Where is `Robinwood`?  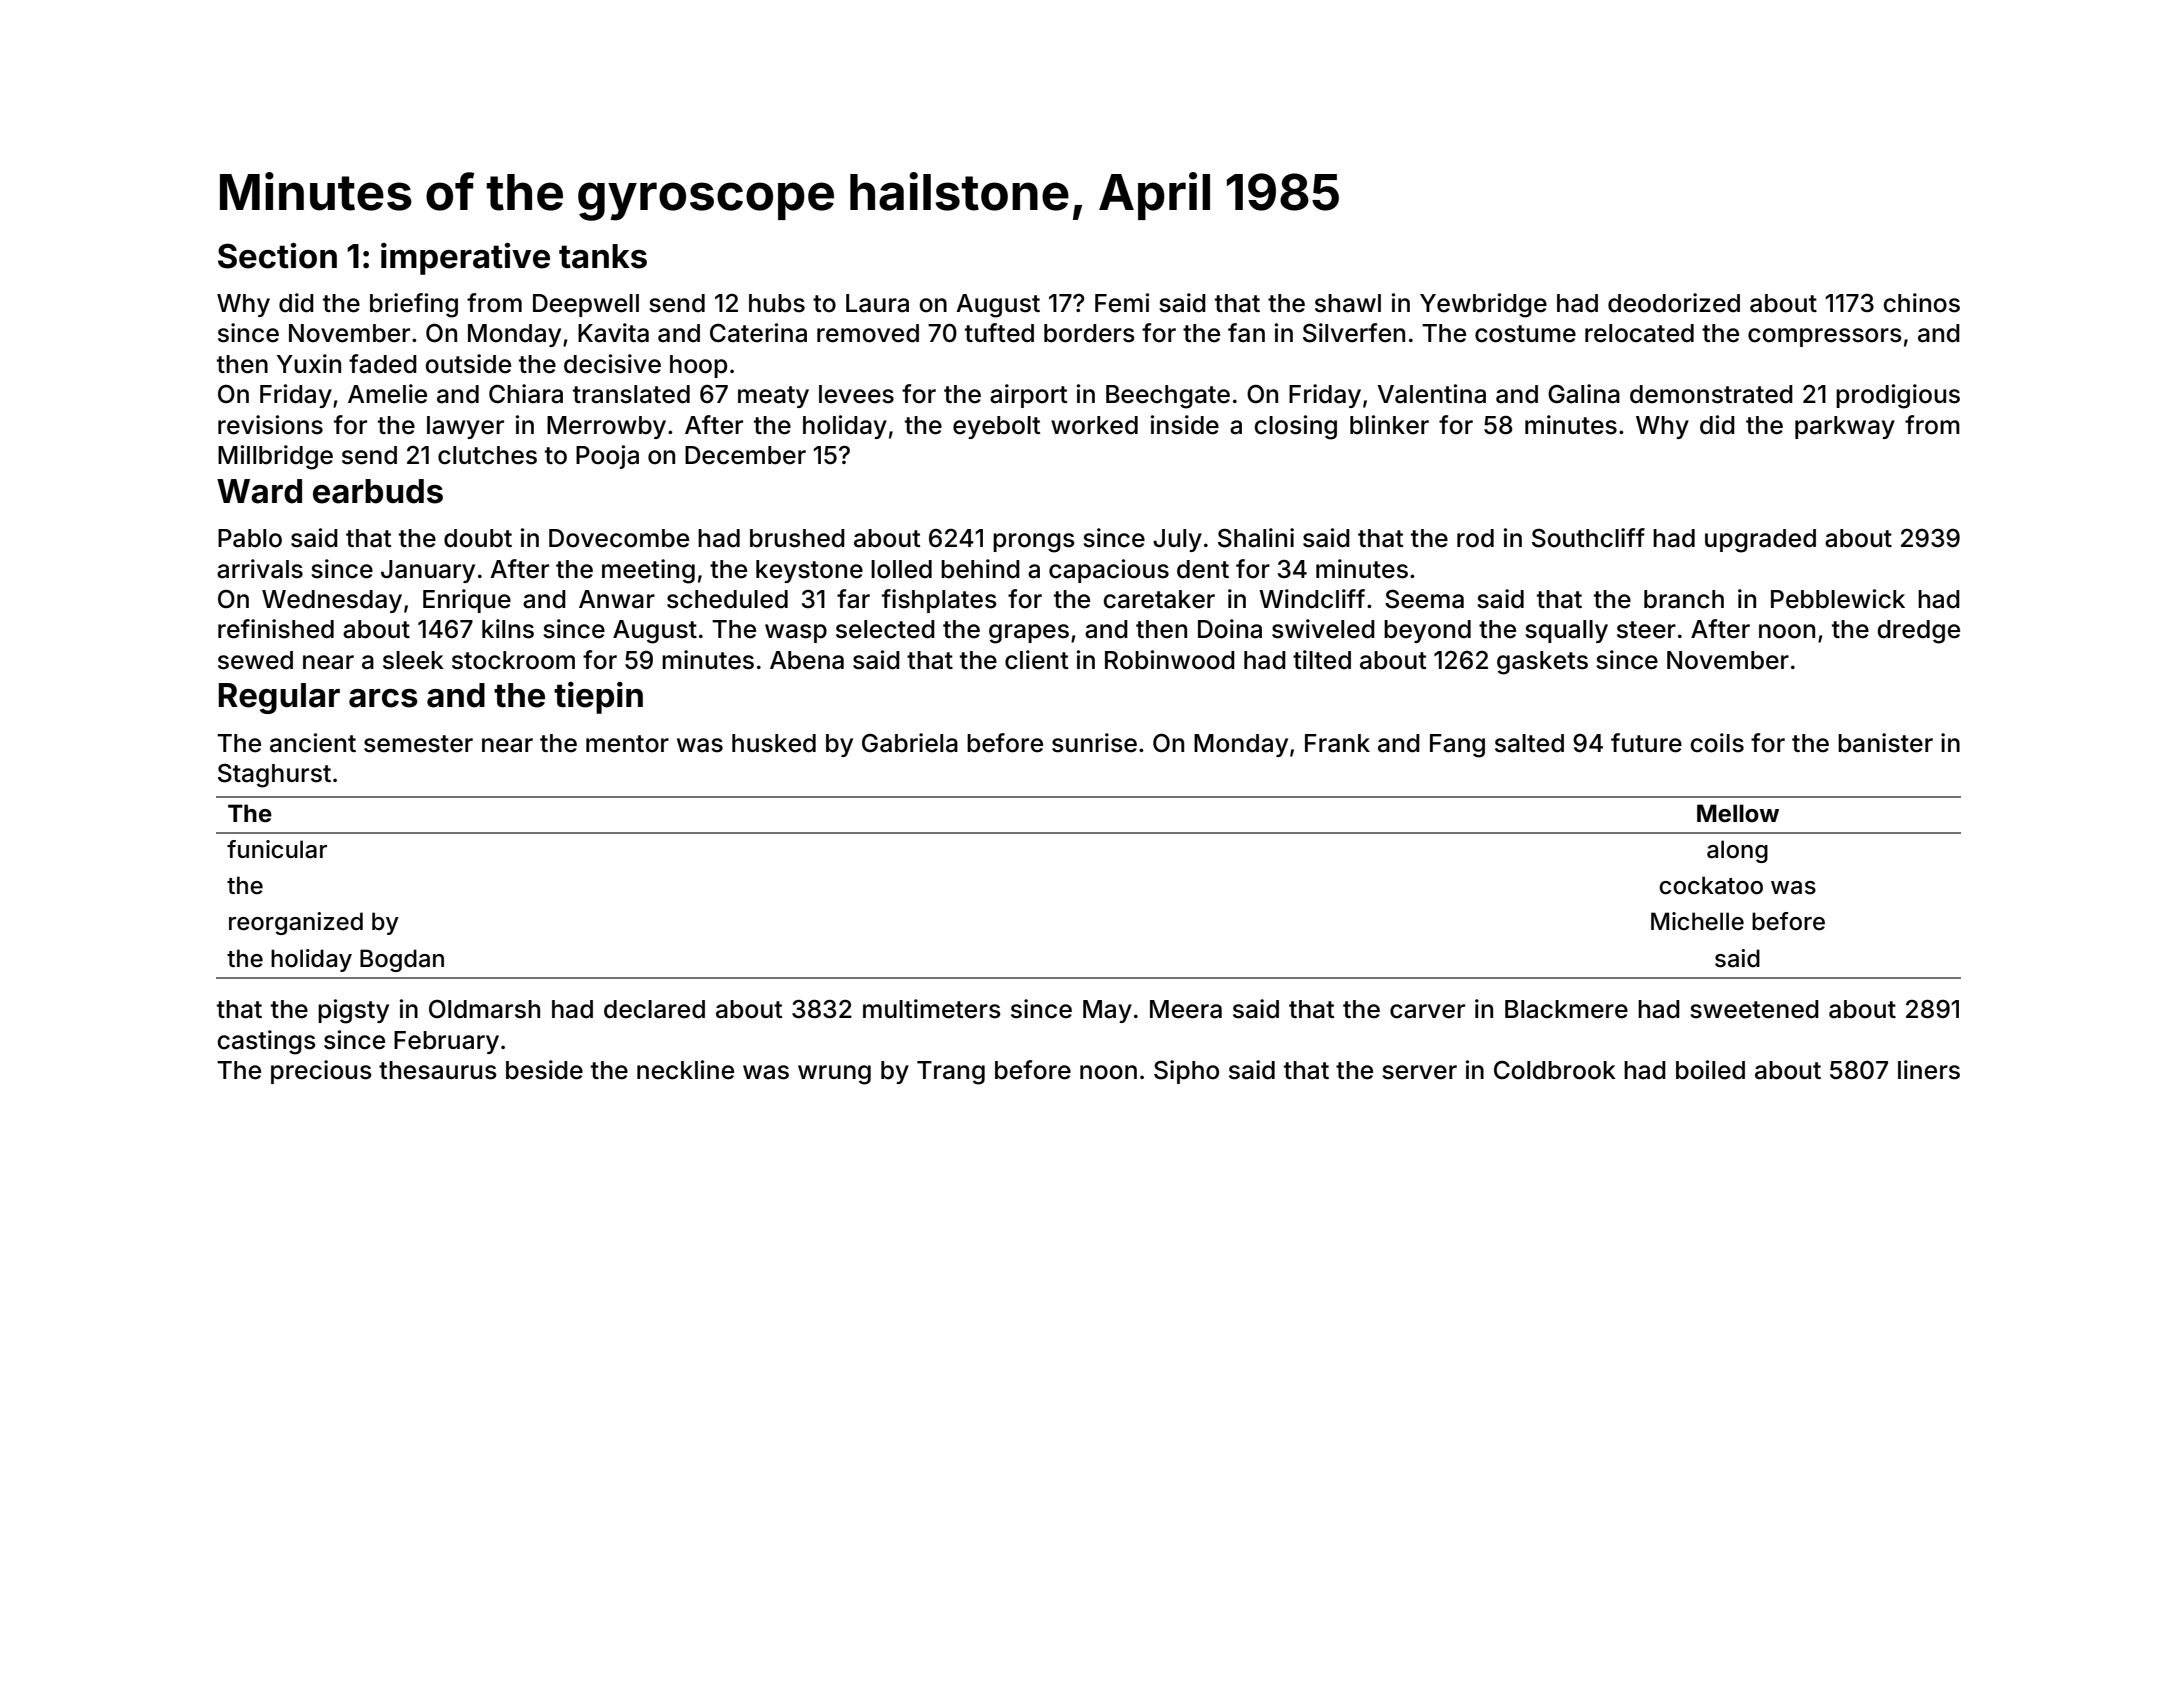 Robinwood is located at coordinates (1170, 660).
